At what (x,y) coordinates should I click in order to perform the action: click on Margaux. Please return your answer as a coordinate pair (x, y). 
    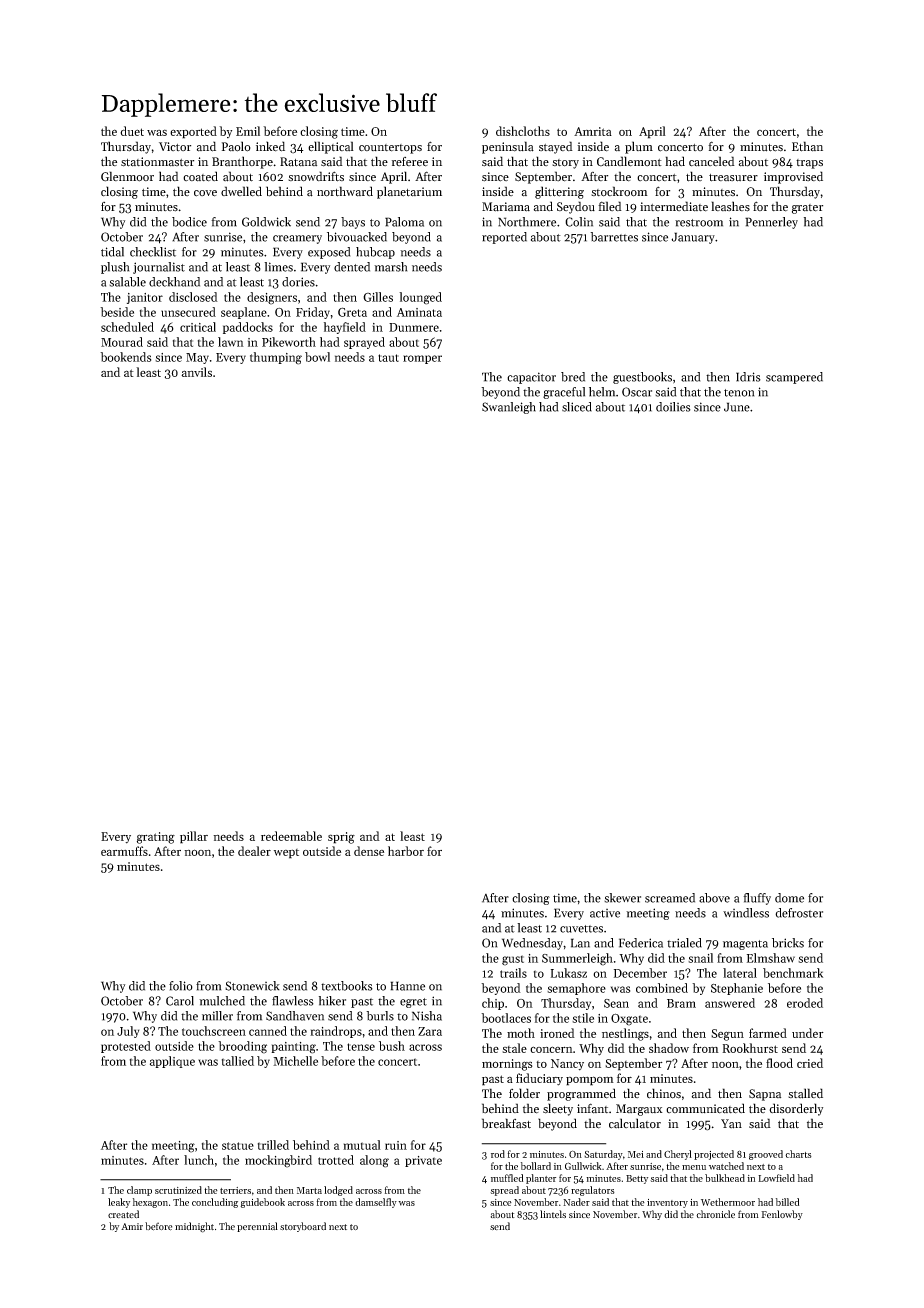
    Looking at the image, I should click on (639, 1110).
